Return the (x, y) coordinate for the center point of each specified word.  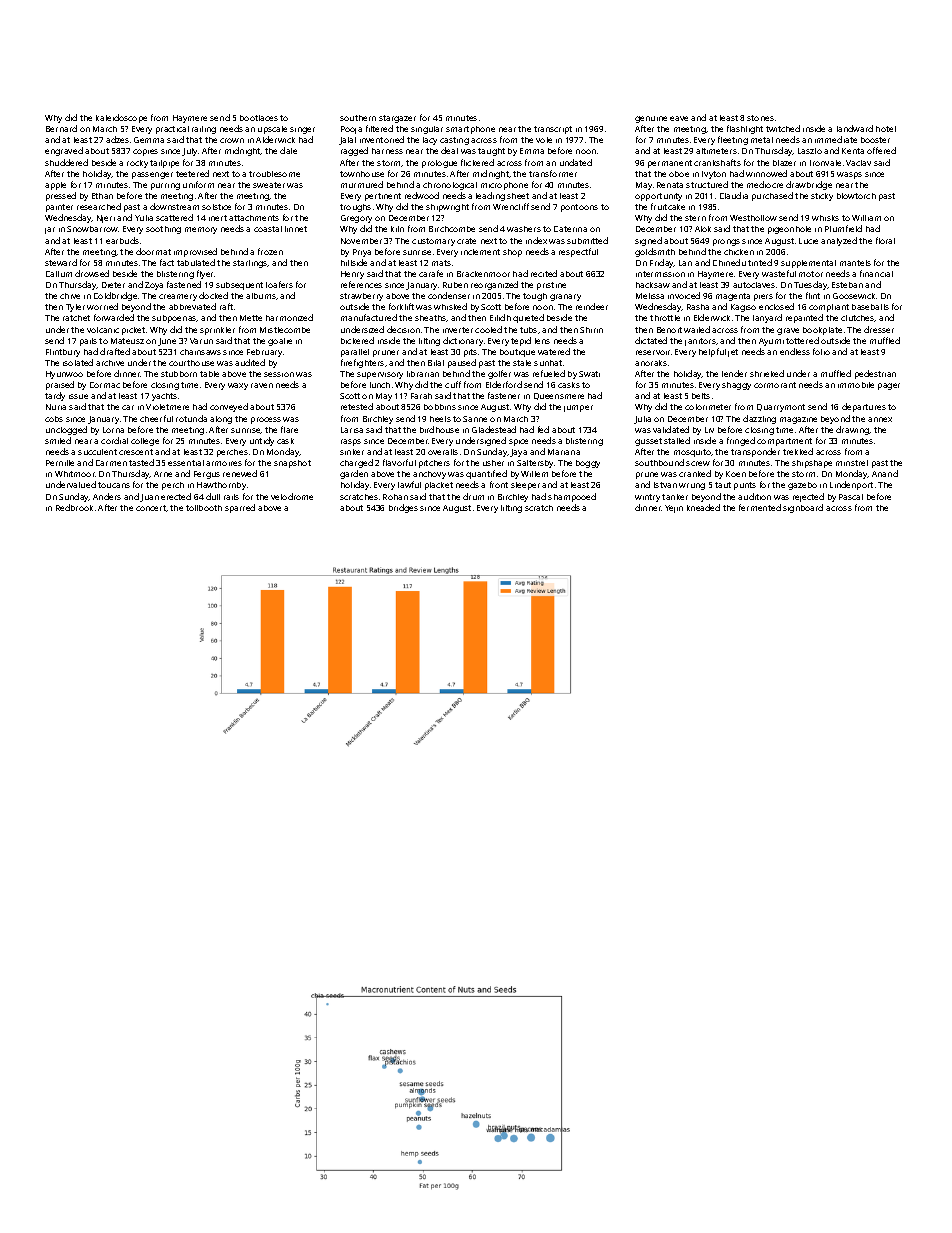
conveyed (229, 407)
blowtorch (856, 196)
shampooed (572, 497)
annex (880, 419)
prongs (726, 242)
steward (61, 262)
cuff (453, 384)
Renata (670, 185)
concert (151, 508)
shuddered (66, 162)
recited (544, 273)
